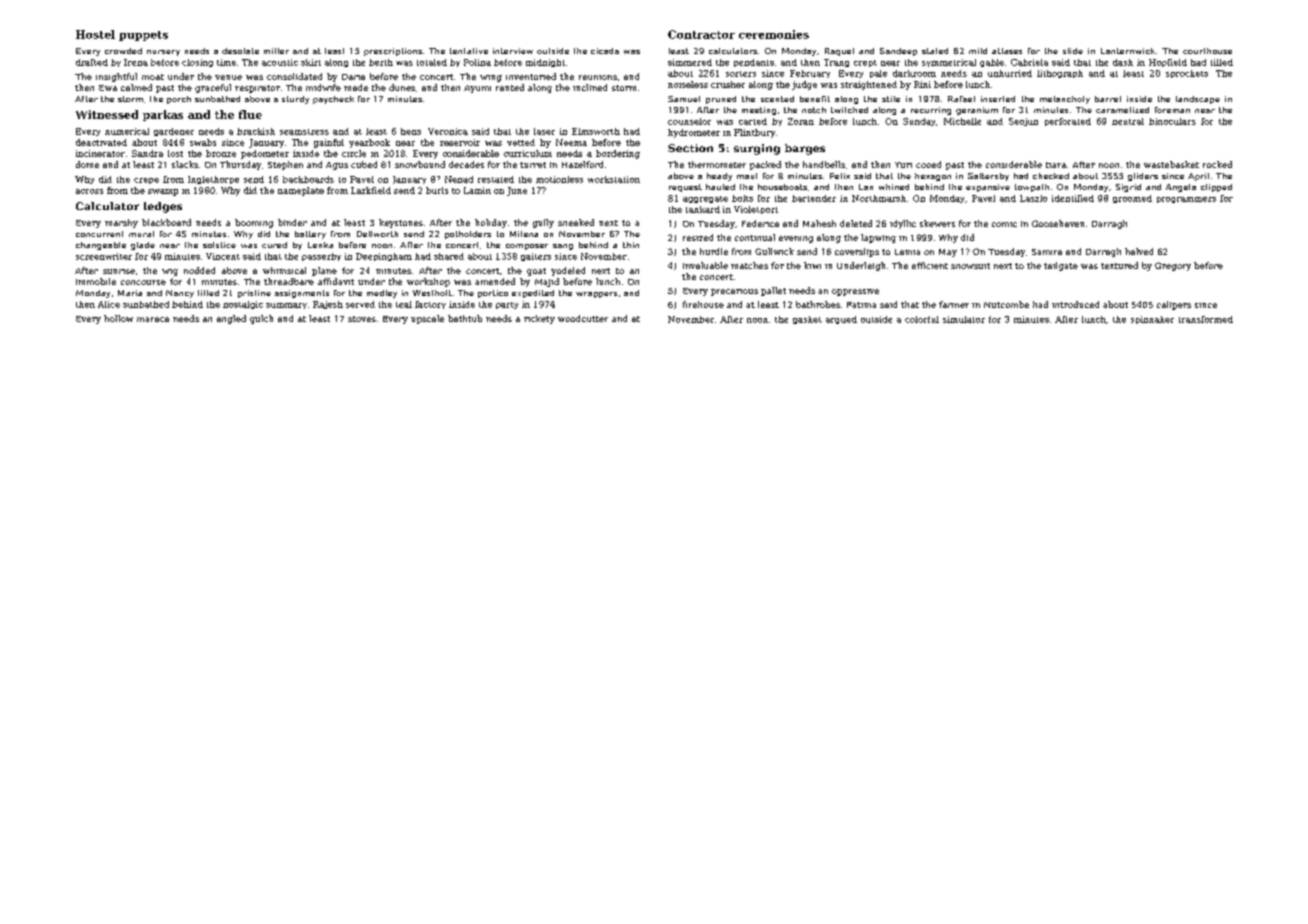  I want to click on gasket, so click(807, 320).
